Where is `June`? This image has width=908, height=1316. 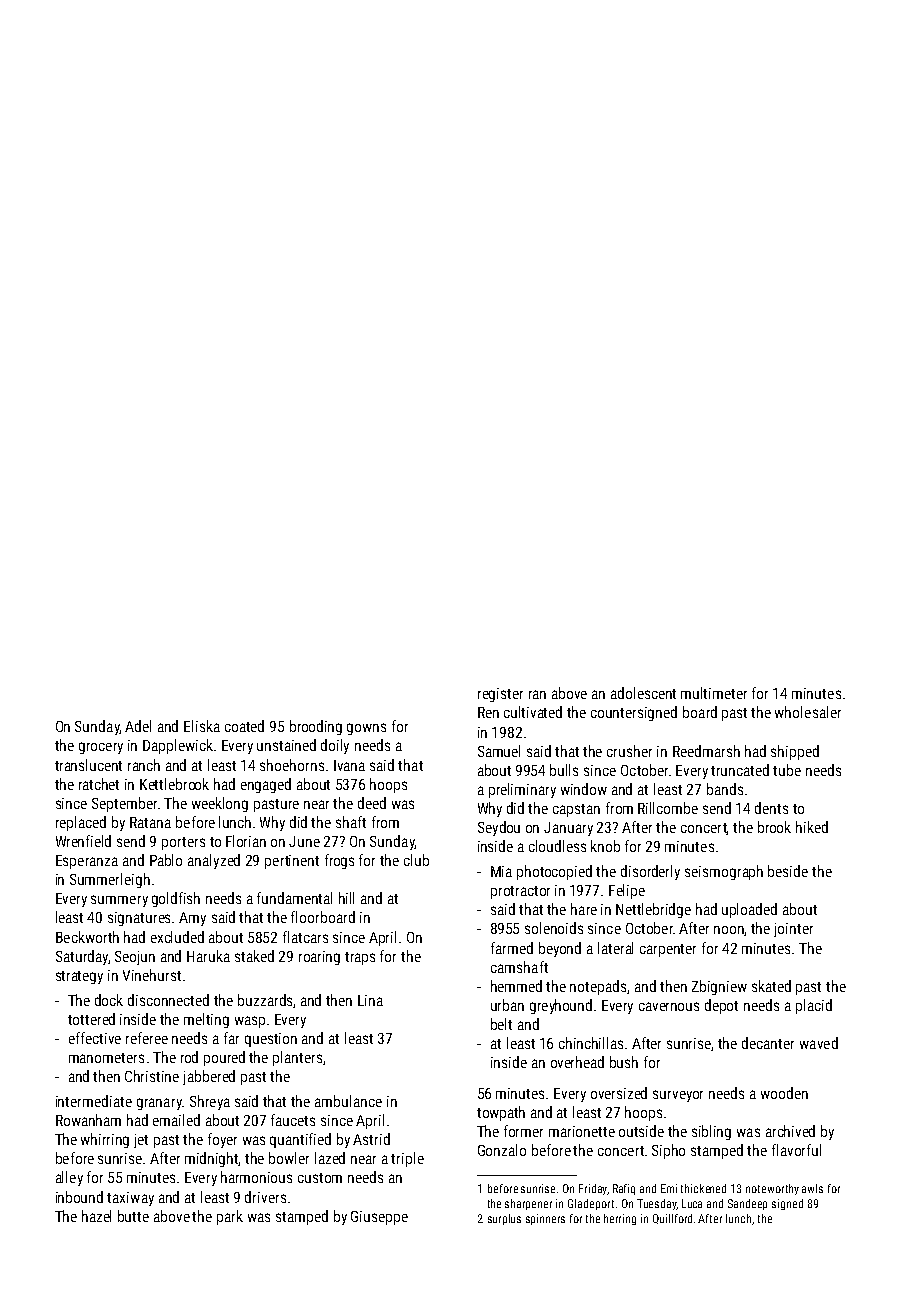 June is located at coordinates (304, 841).
